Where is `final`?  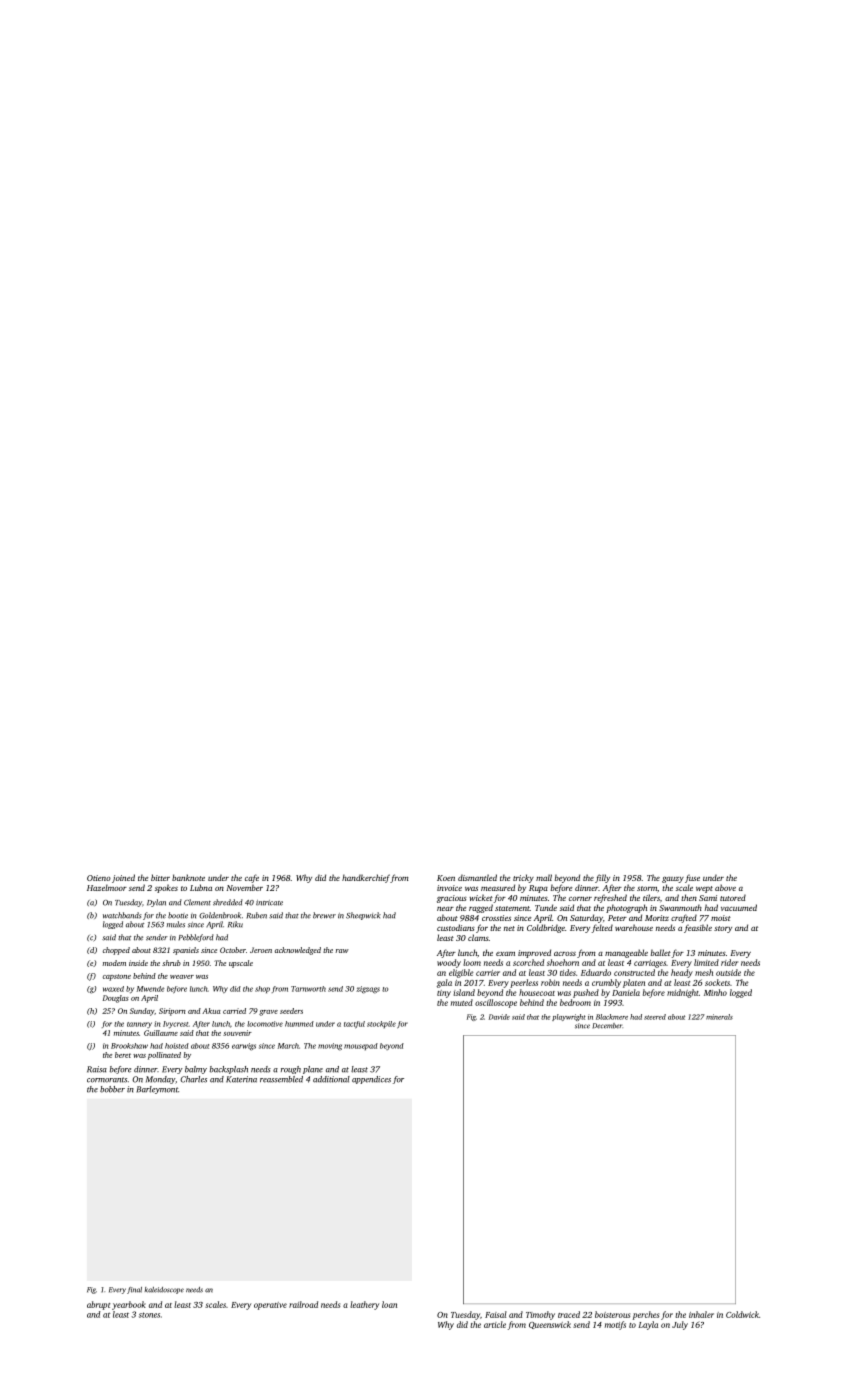
final is located at coordinates (134, 1290).
